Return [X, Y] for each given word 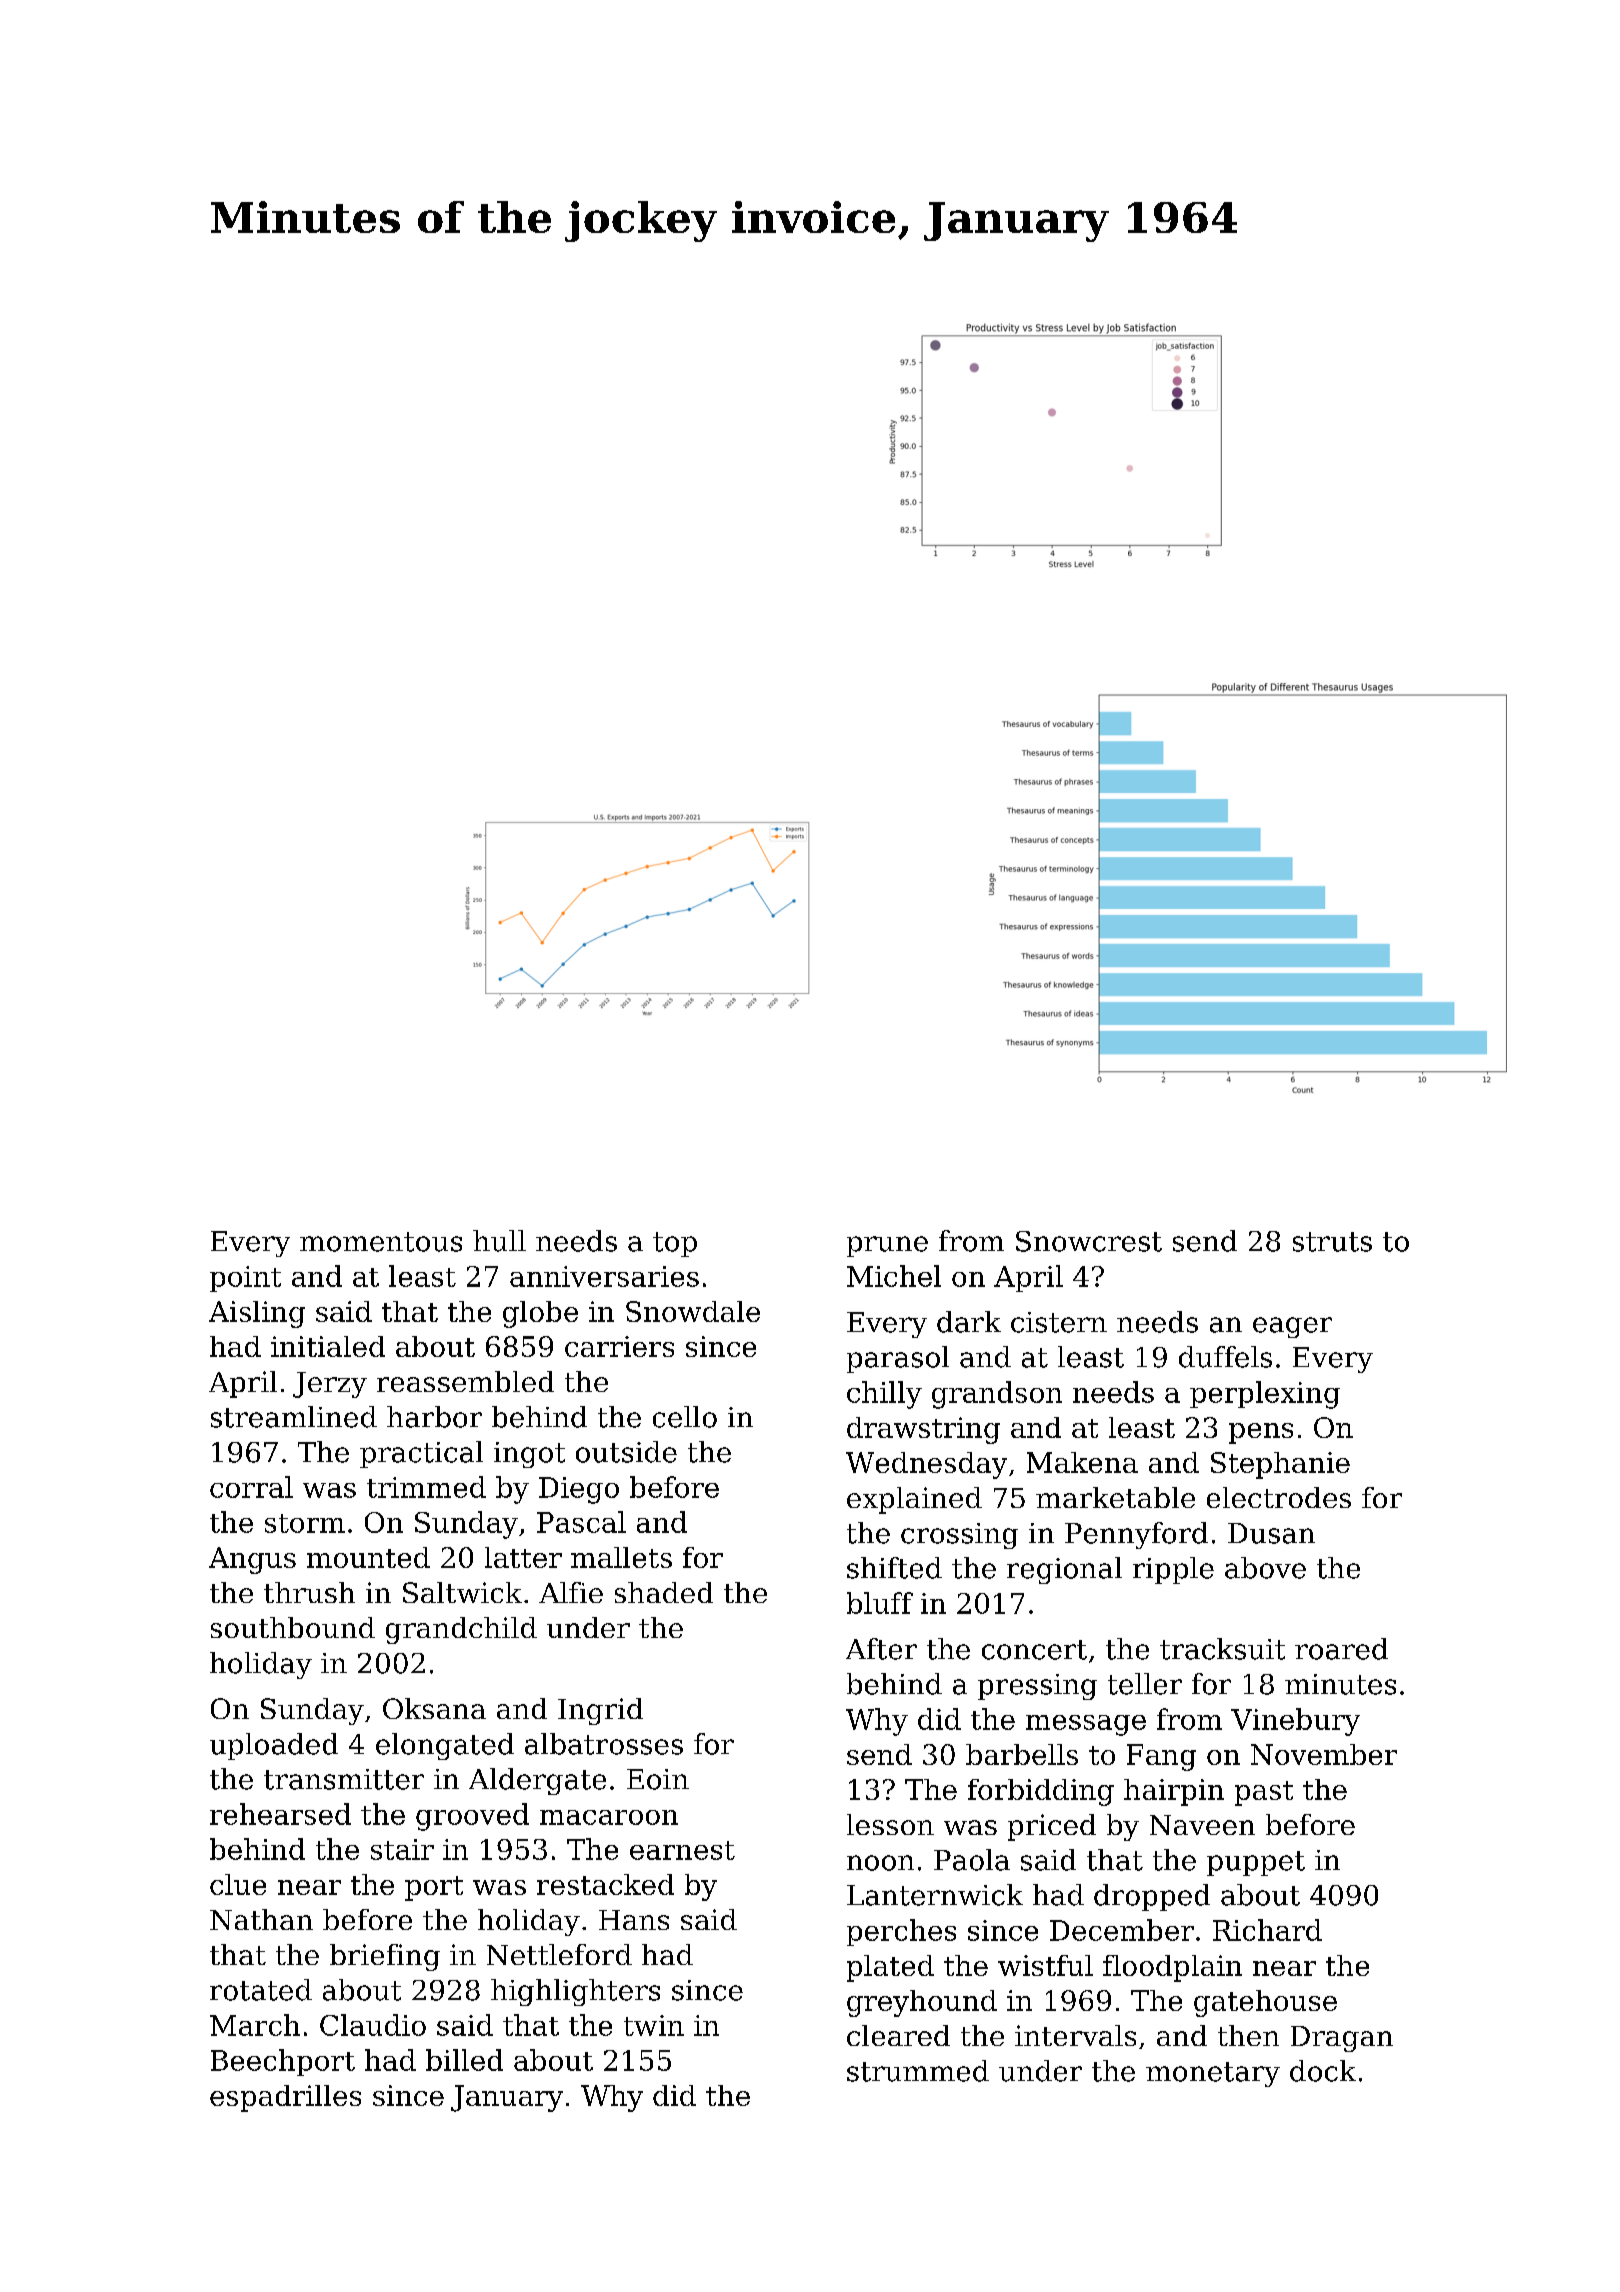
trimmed [426, 1487]
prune [887, 1246]
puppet [1256, 1863]
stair [402, 1849]
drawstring [923, 1430]
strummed [918, 2071]
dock [1323, 2071]
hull [499, 1241]
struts [1332, 1242]
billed [464, 2060]
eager [1292, 1327]
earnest [682, 1850]
